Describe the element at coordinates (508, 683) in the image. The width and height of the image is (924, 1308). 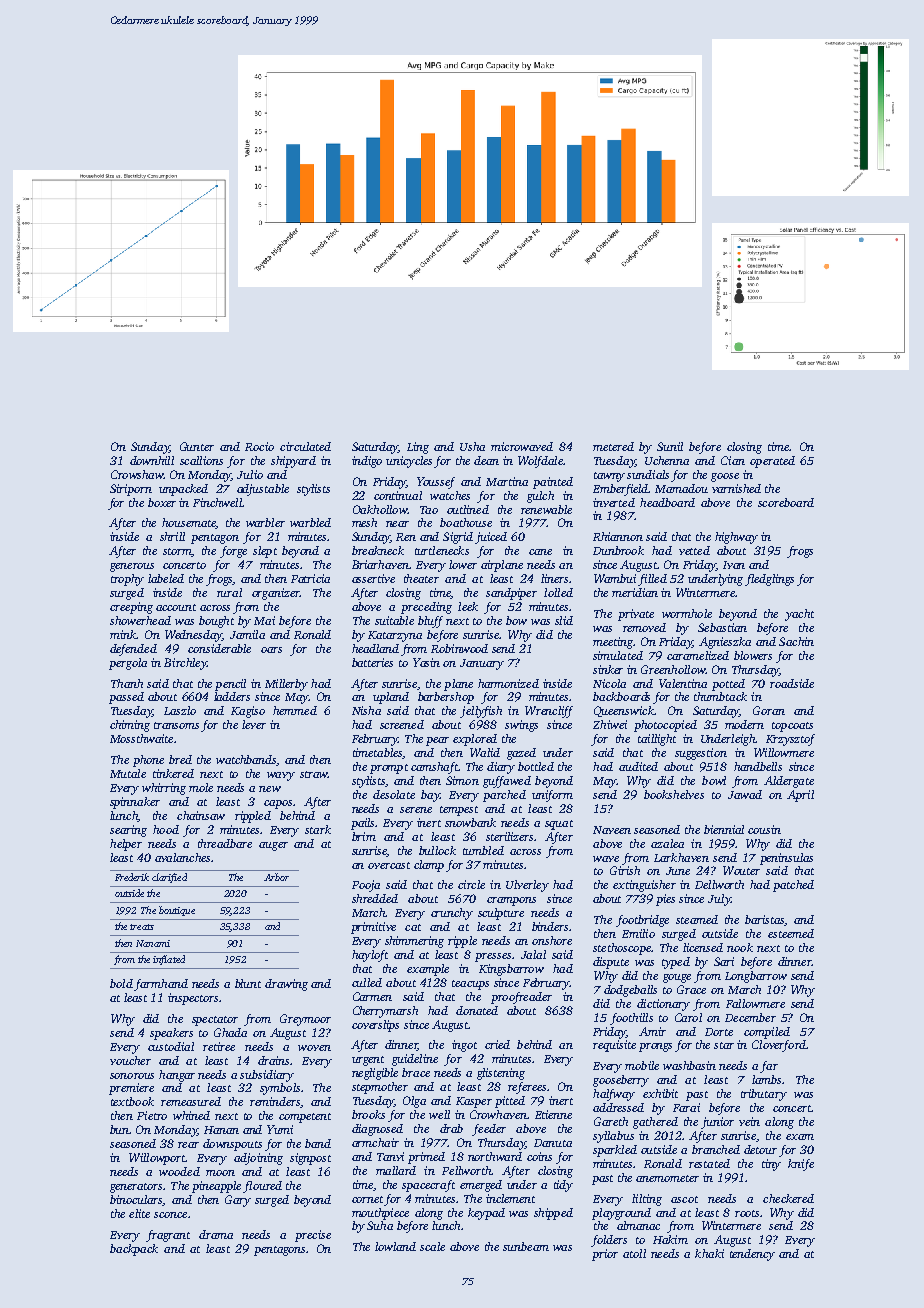
I see `harmonized` at that location.
